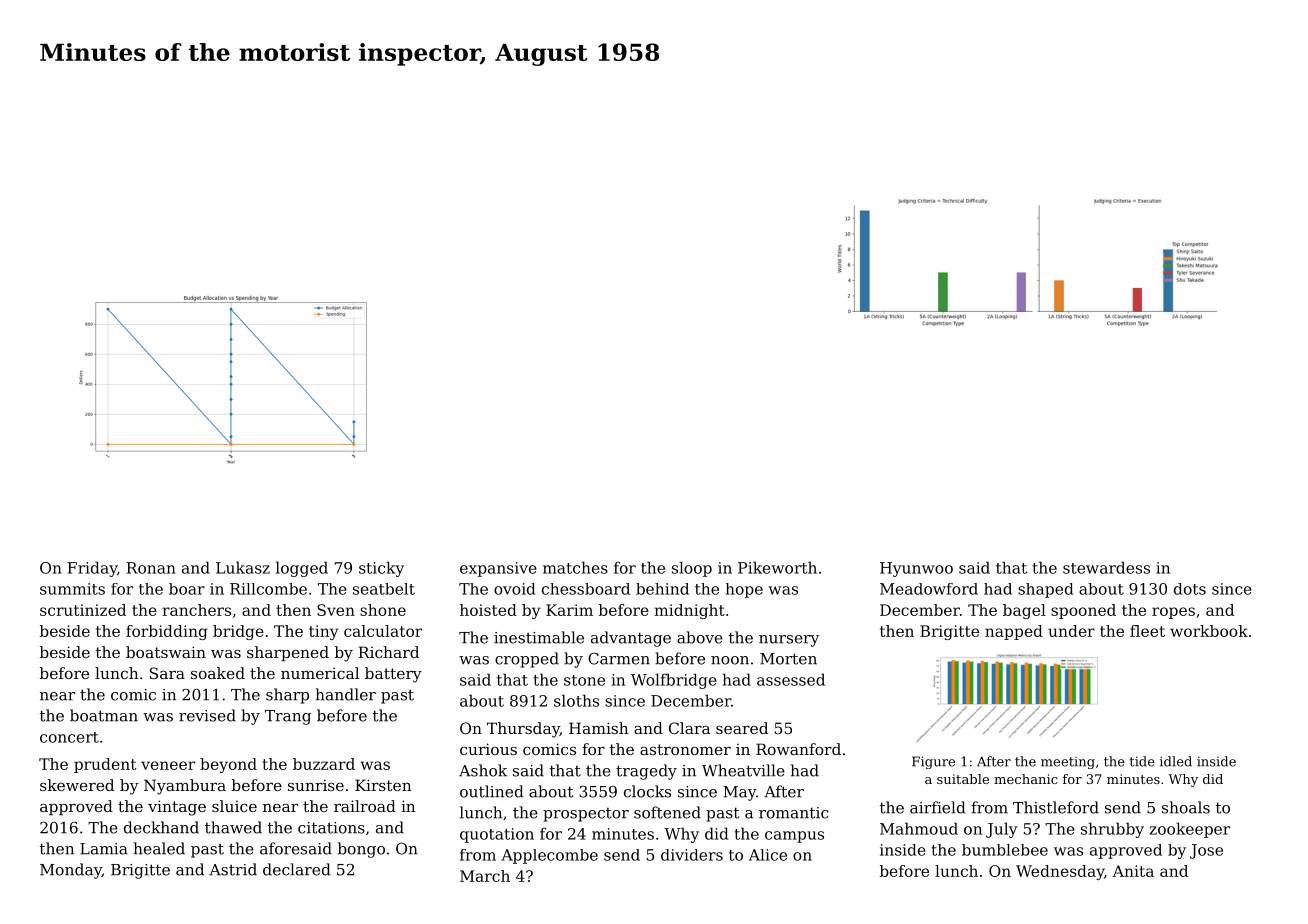  What do you see at coordinates (743, 770) in the image?
I see `Wheatville` at bounding box center [743, 770].
